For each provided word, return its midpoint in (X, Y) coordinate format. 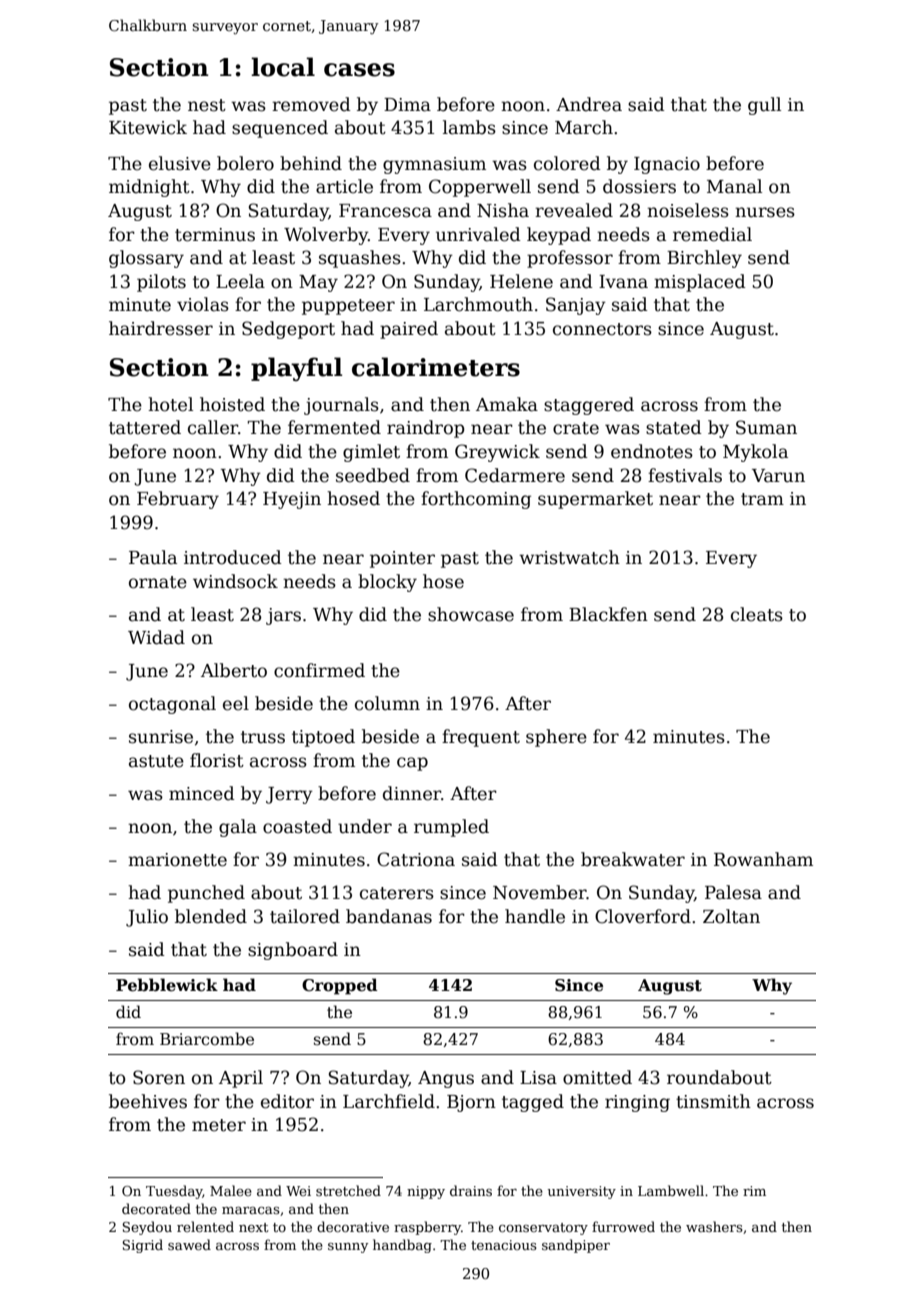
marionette (177, 860)
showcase (471, 614)
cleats (757, 614)
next (254, 1227)
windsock (235, 581)
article (344, 186)
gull (764, 106)
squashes (360, 259)
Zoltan (731, 916)
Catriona (416, 859)
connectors (602, 329)
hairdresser (161, 328)
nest (207, 105)
